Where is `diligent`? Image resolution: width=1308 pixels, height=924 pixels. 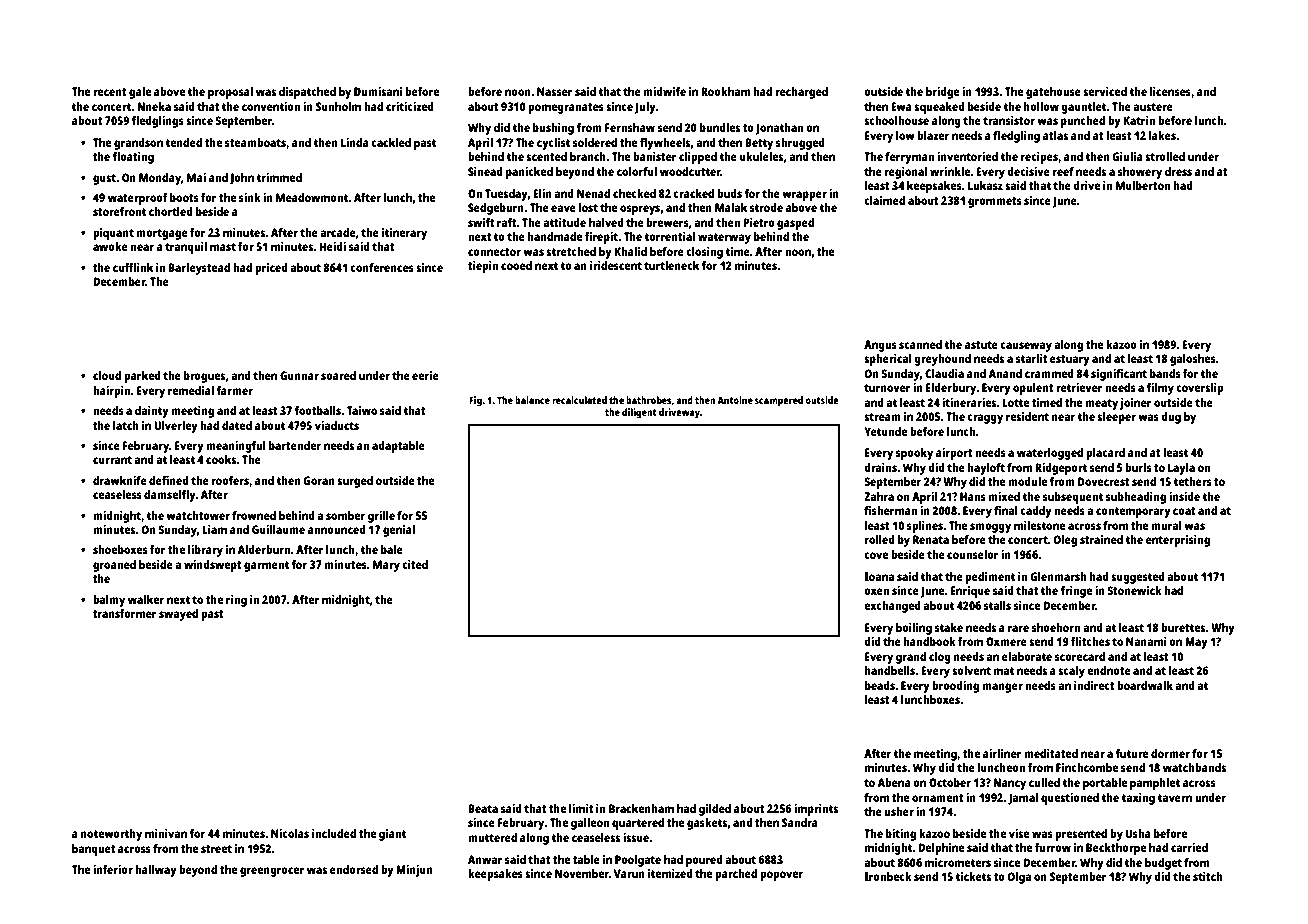
diligent is located at coordinates (639, 413).
